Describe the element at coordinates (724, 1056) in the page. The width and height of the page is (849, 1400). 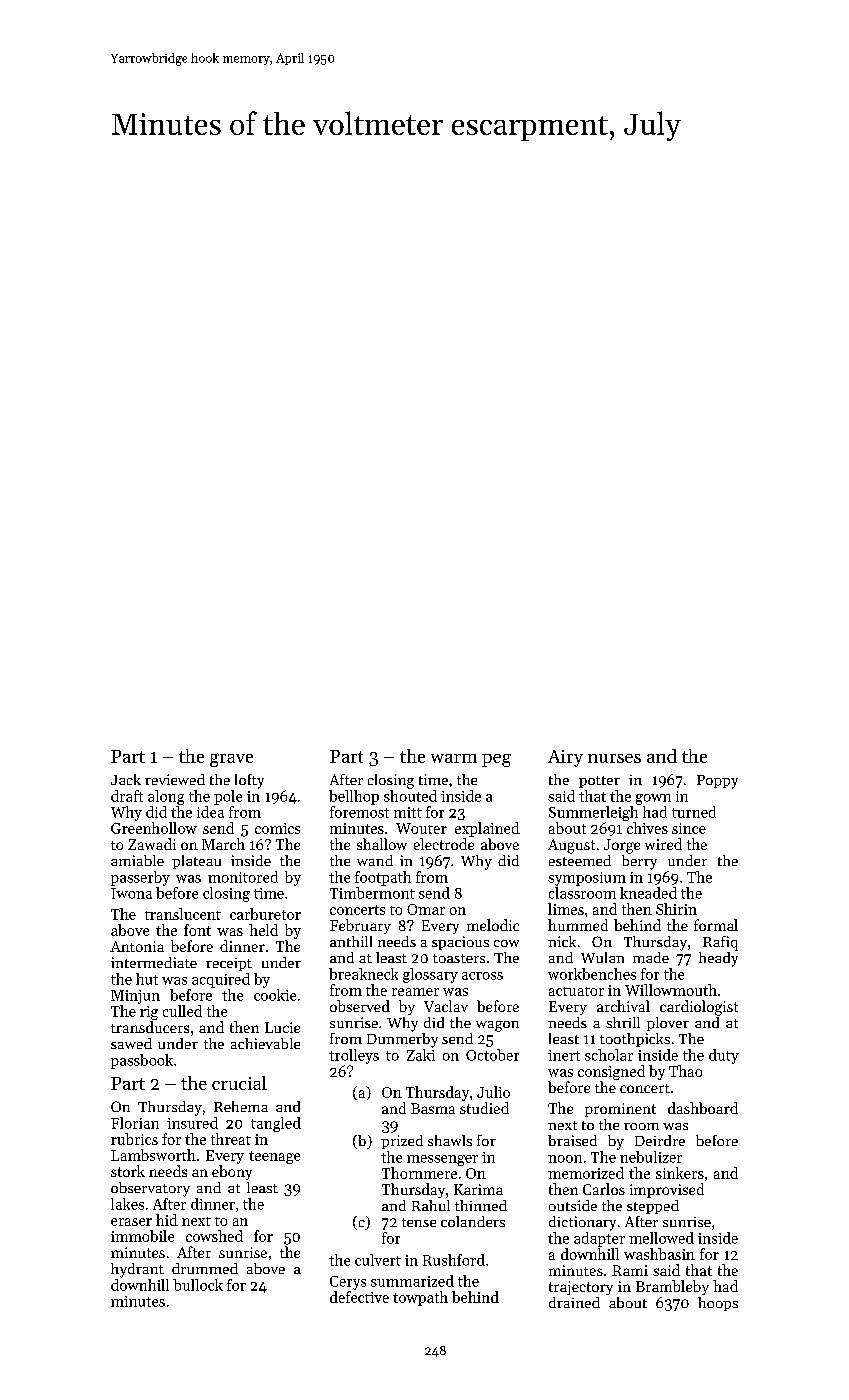
I see `duty` at that location.
